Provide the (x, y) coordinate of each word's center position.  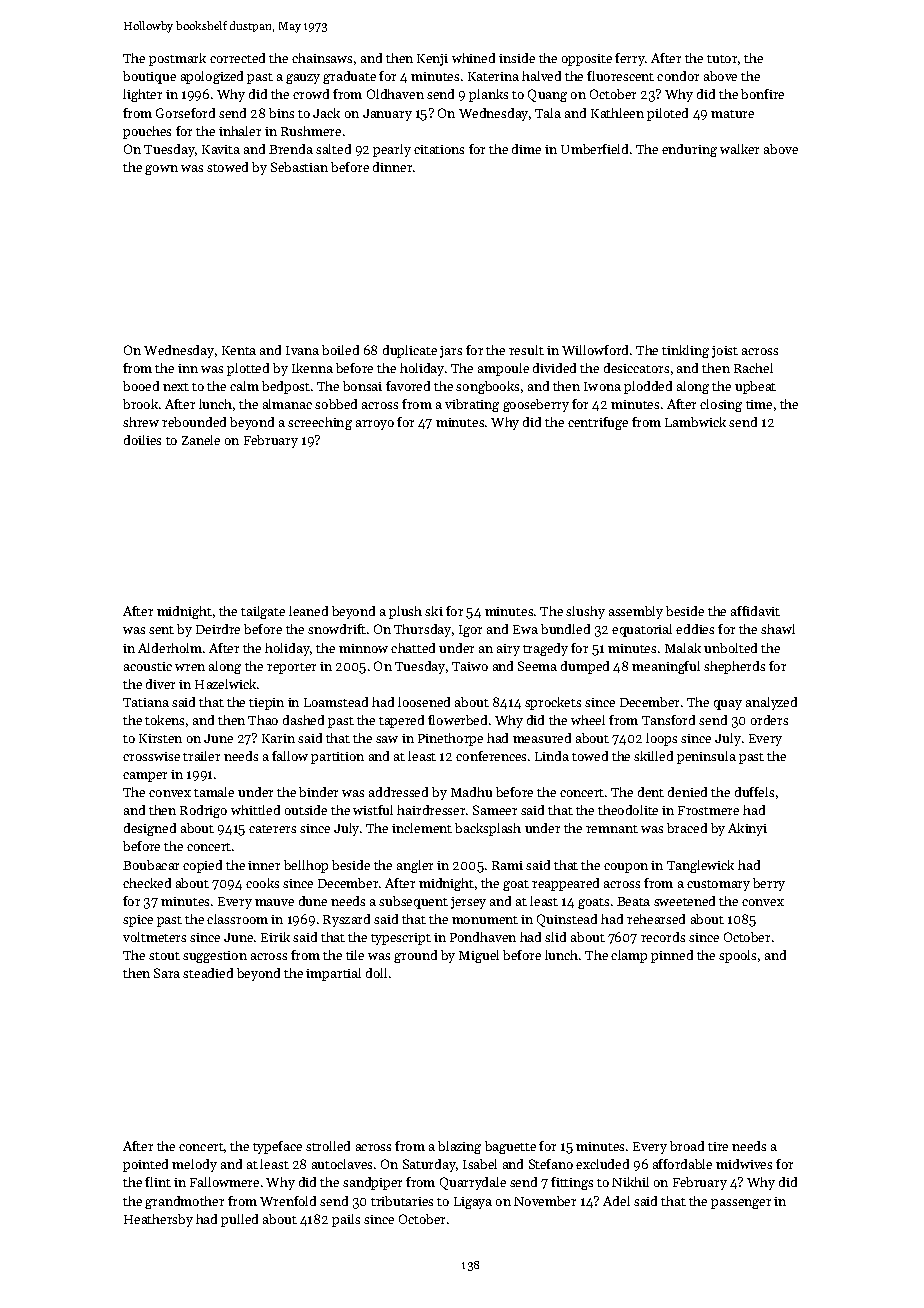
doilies (142, 440)
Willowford (595, 350)
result (526, 350)
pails (346, 1220)
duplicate (410, 351)
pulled (239, 1220)
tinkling (685, 351)
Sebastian (299, 167)
